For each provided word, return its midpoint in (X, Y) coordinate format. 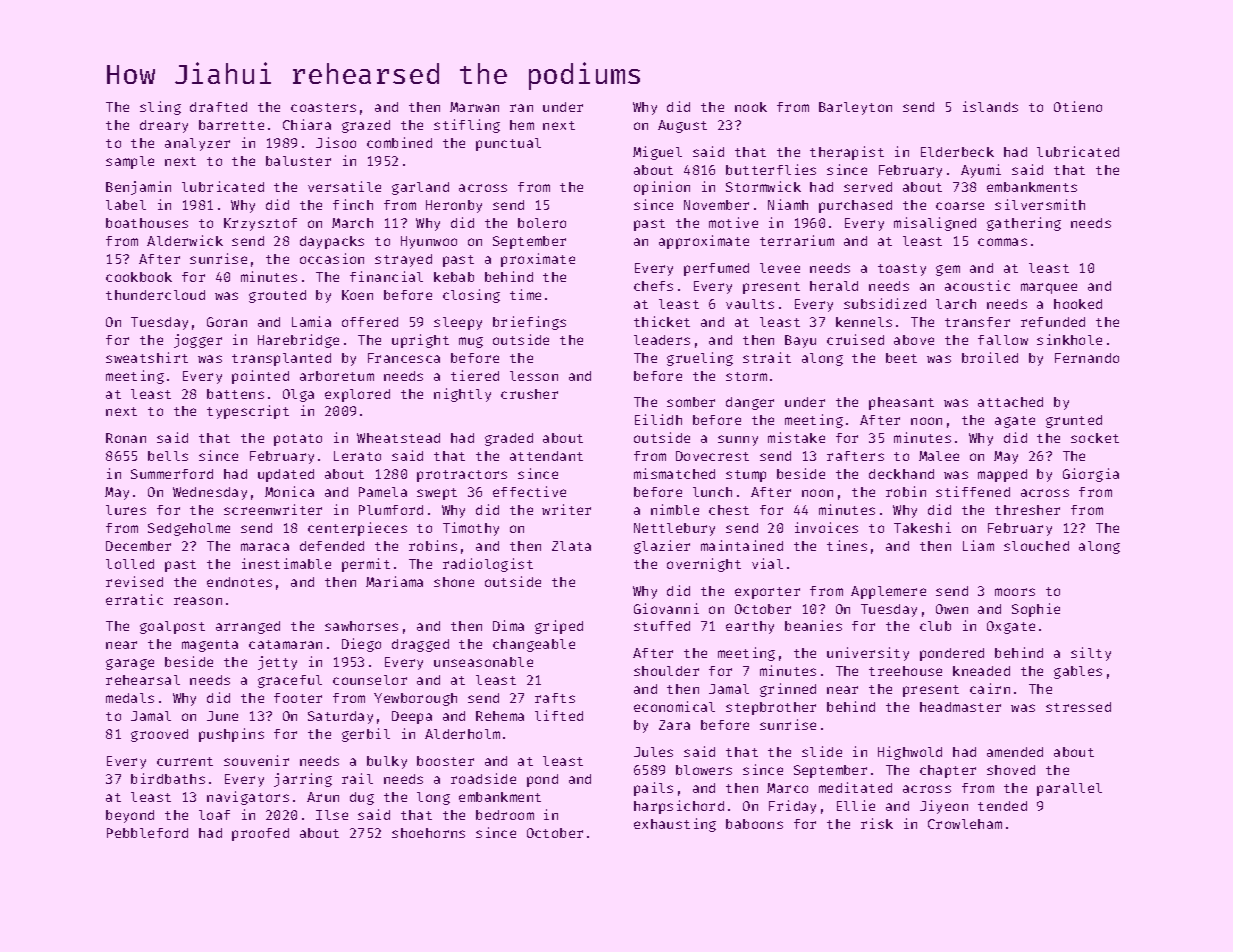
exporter (767, 593)
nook (751, 107)
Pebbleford (147, 833)
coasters (323, 107)
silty (1091, 654)
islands (990, 106)
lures (126, 510)
